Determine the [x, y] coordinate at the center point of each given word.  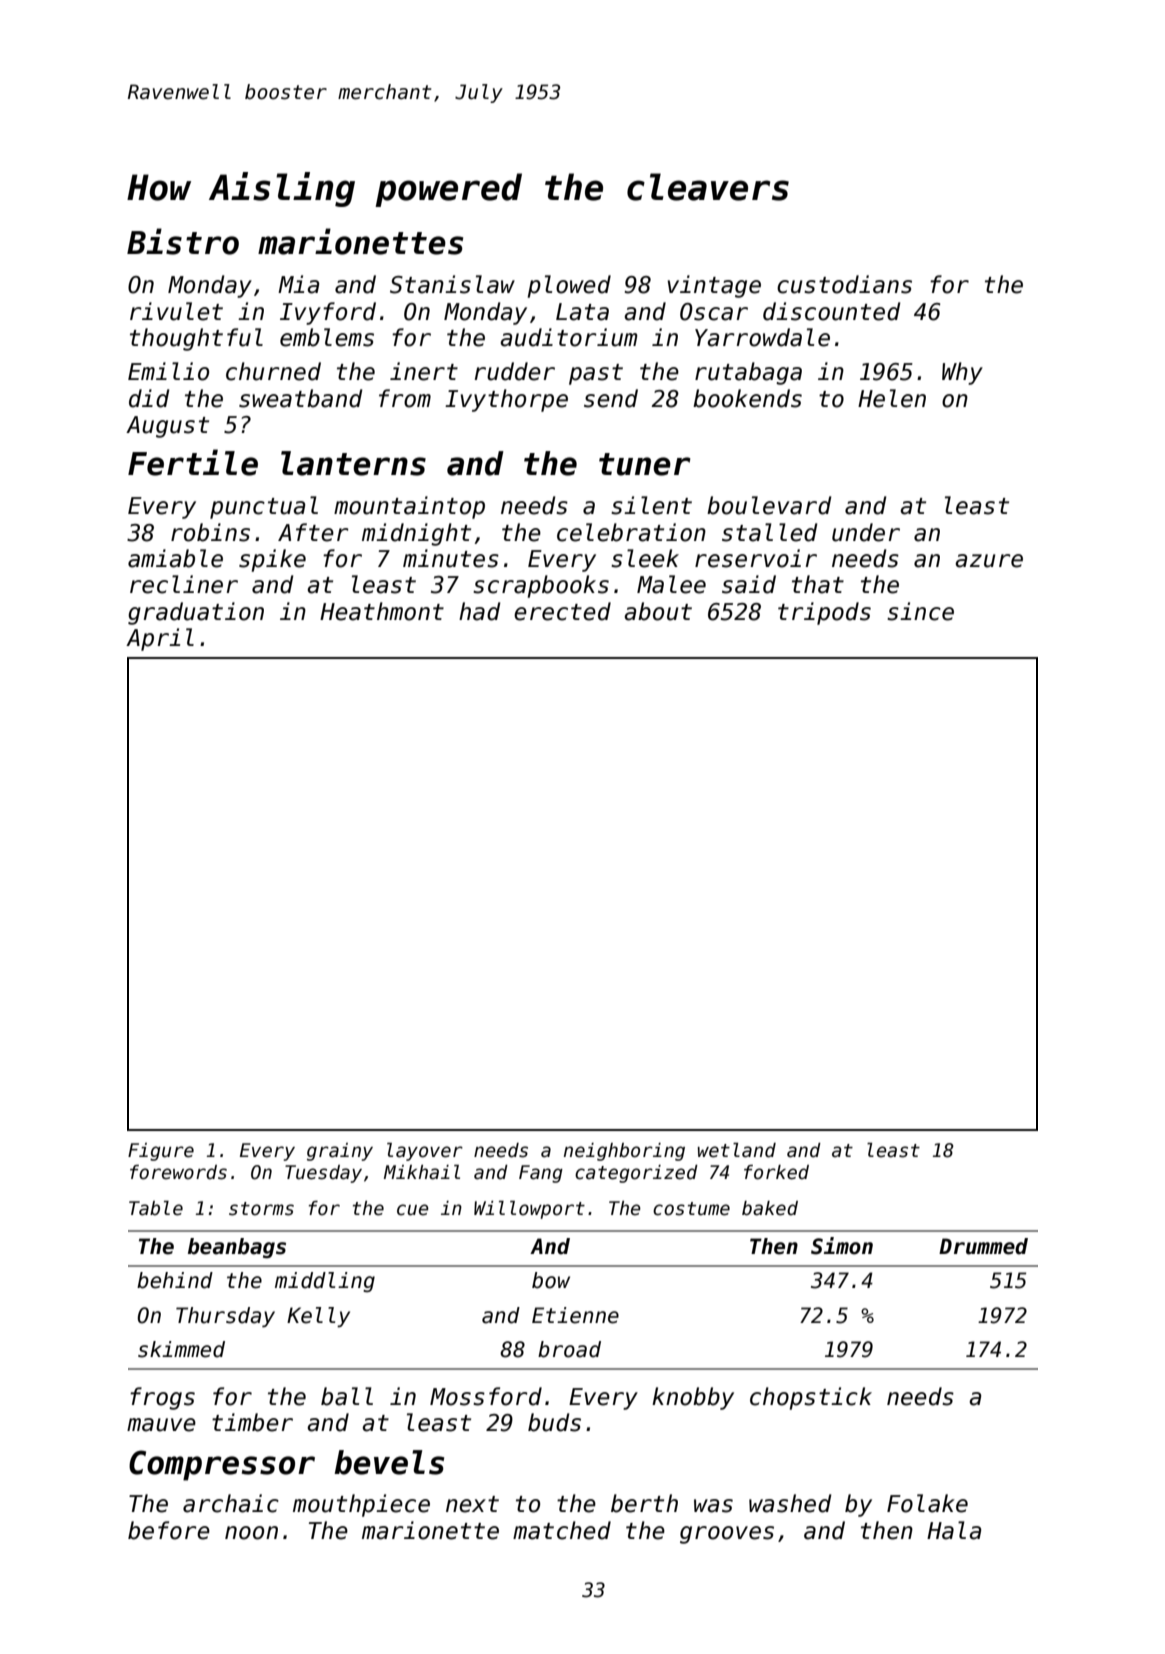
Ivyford [328, 313]
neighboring [624, 1152]
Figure [161, 1152]
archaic [231, 1503]
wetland [737, 1150]
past [596, 374]
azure [989, 561]
